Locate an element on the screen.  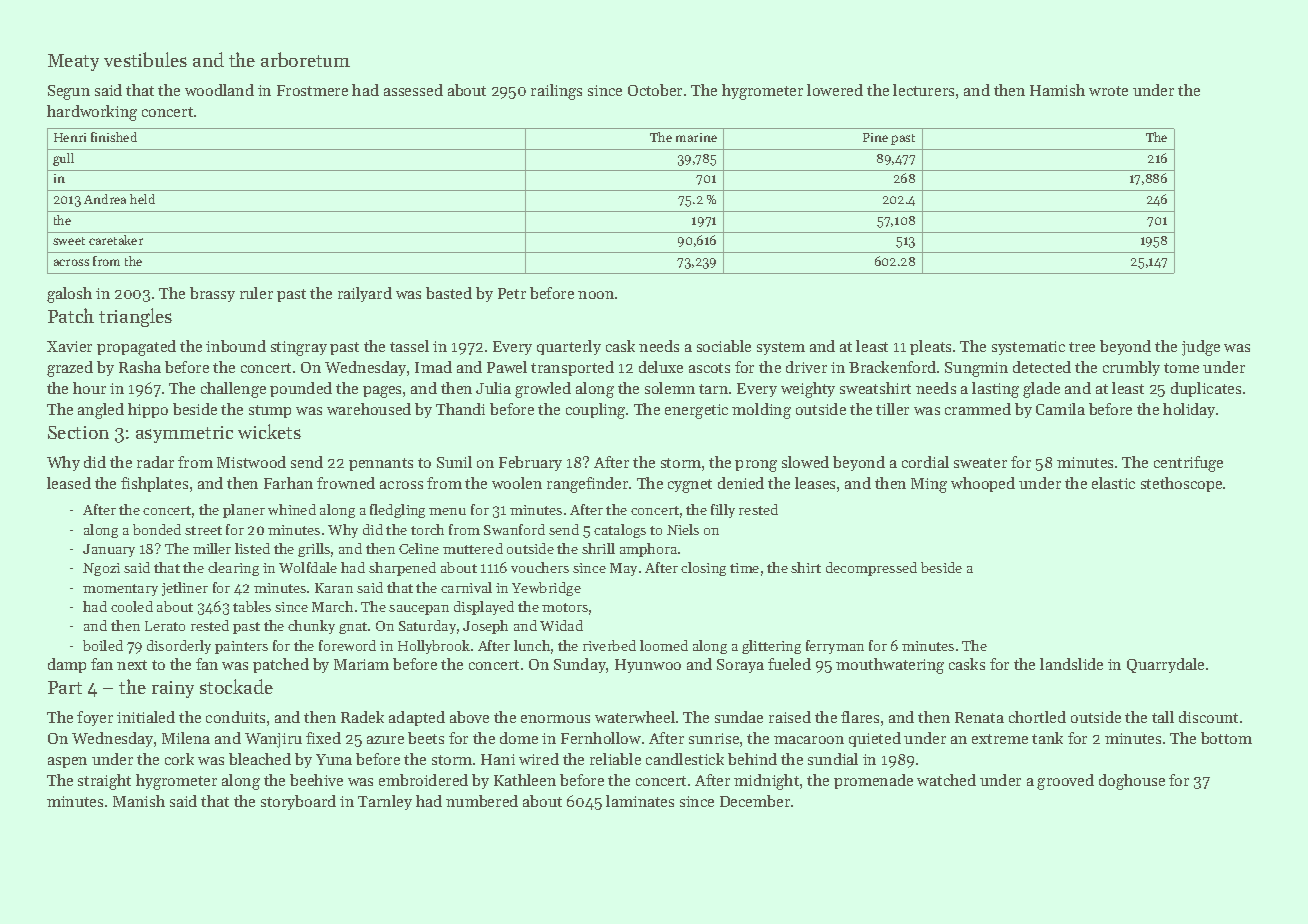
judge is located at coordinates (1201, 348).
